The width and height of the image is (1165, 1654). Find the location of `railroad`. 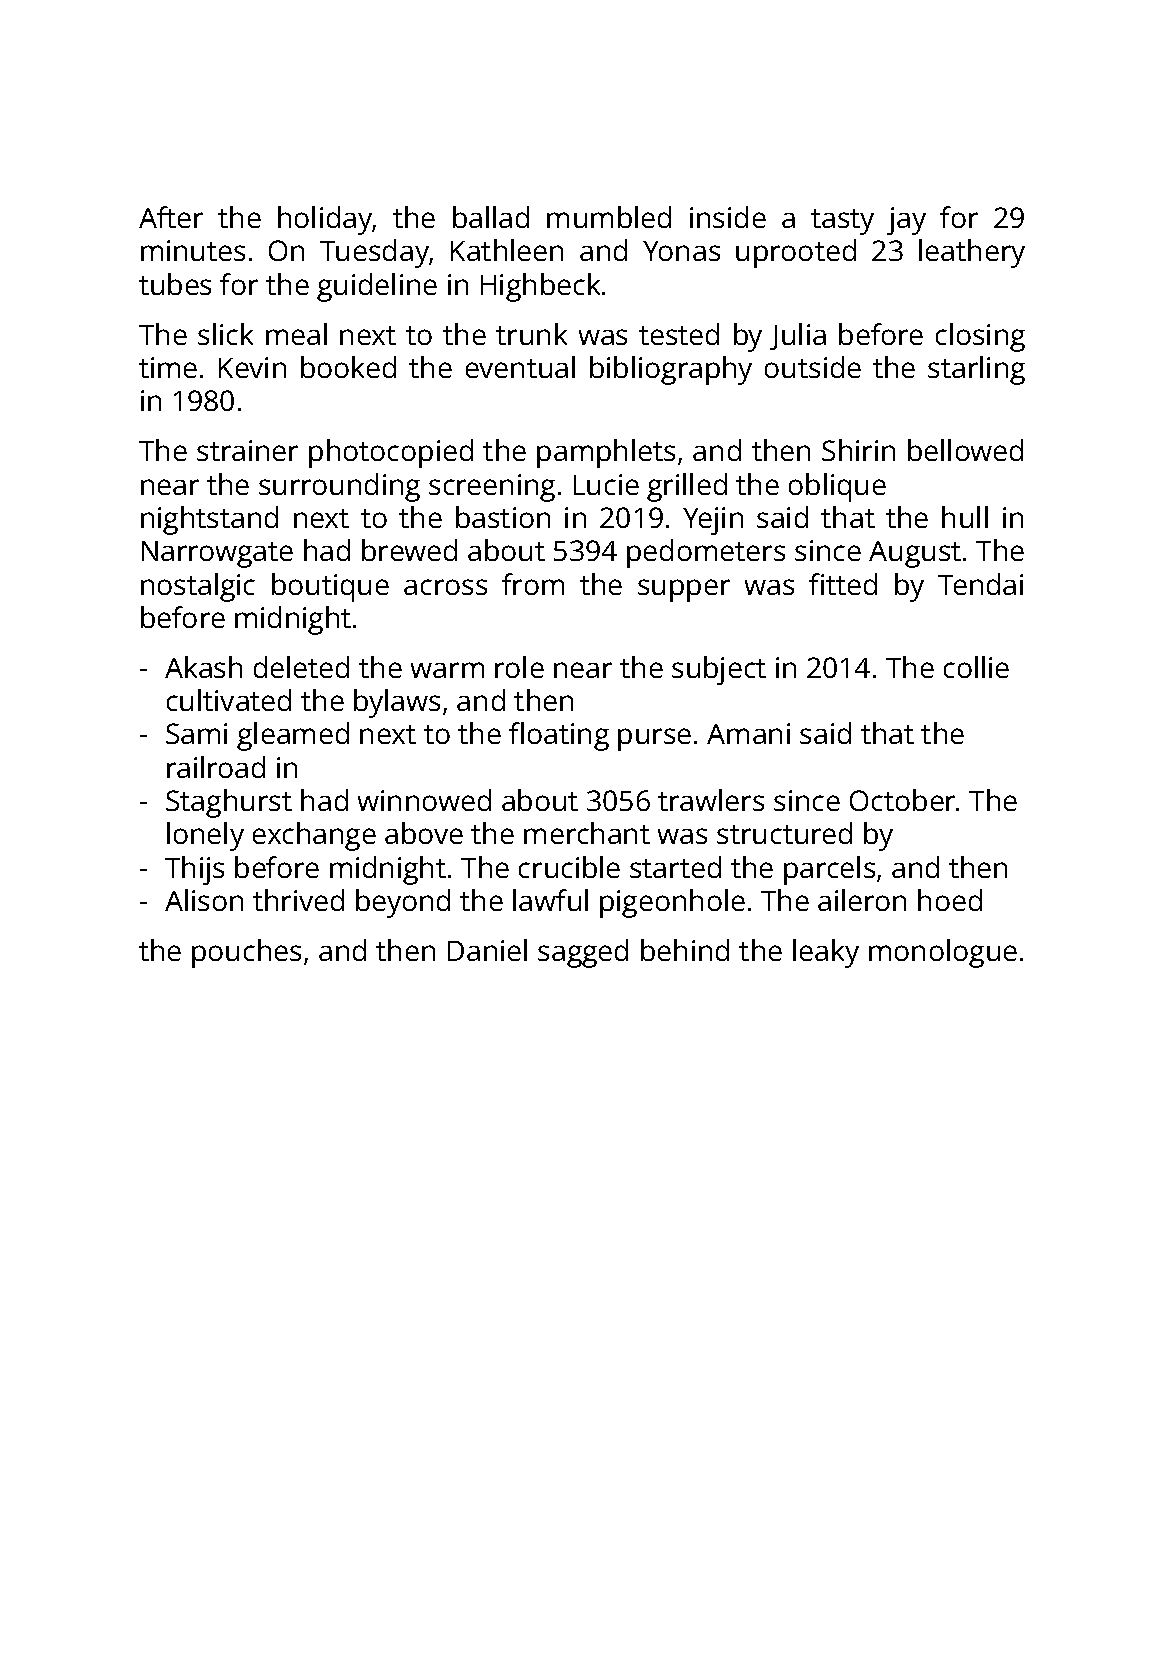

railroad is located at coordinates (216, 767).
